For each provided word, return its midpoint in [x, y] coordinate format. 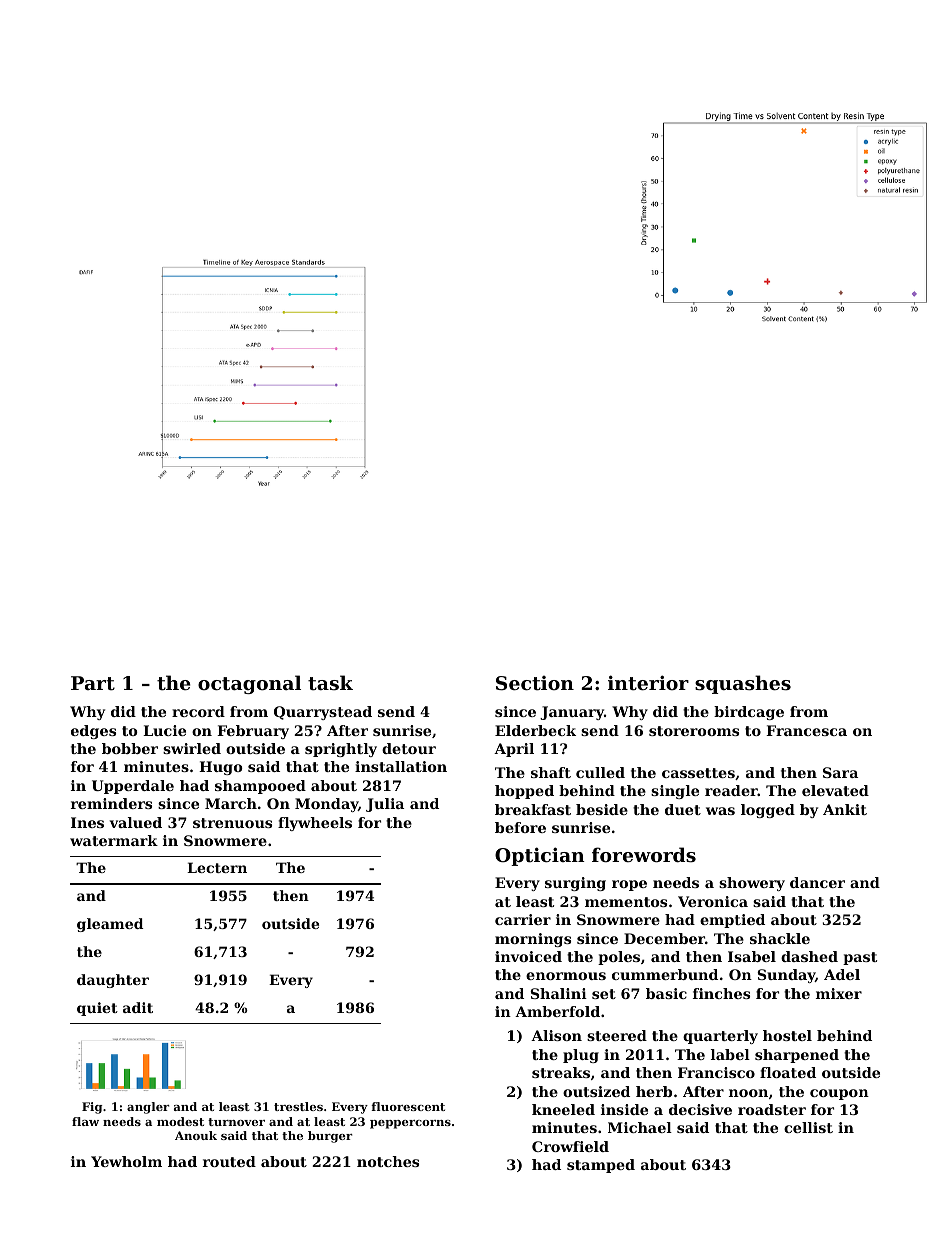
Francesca [806, 730]
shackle [780, 938]
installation [401, 766]
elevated [835, 790]
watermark [114, 840]
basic [666, 993]
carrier [523, 919]
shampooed [260, 787]
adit [138, 1007]
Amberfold [557, 1011]
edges [93, 732]
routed [229, 1161]
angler [148, 1108]
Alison [556, 1035]
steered [617, 1035]
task [330, 683]
